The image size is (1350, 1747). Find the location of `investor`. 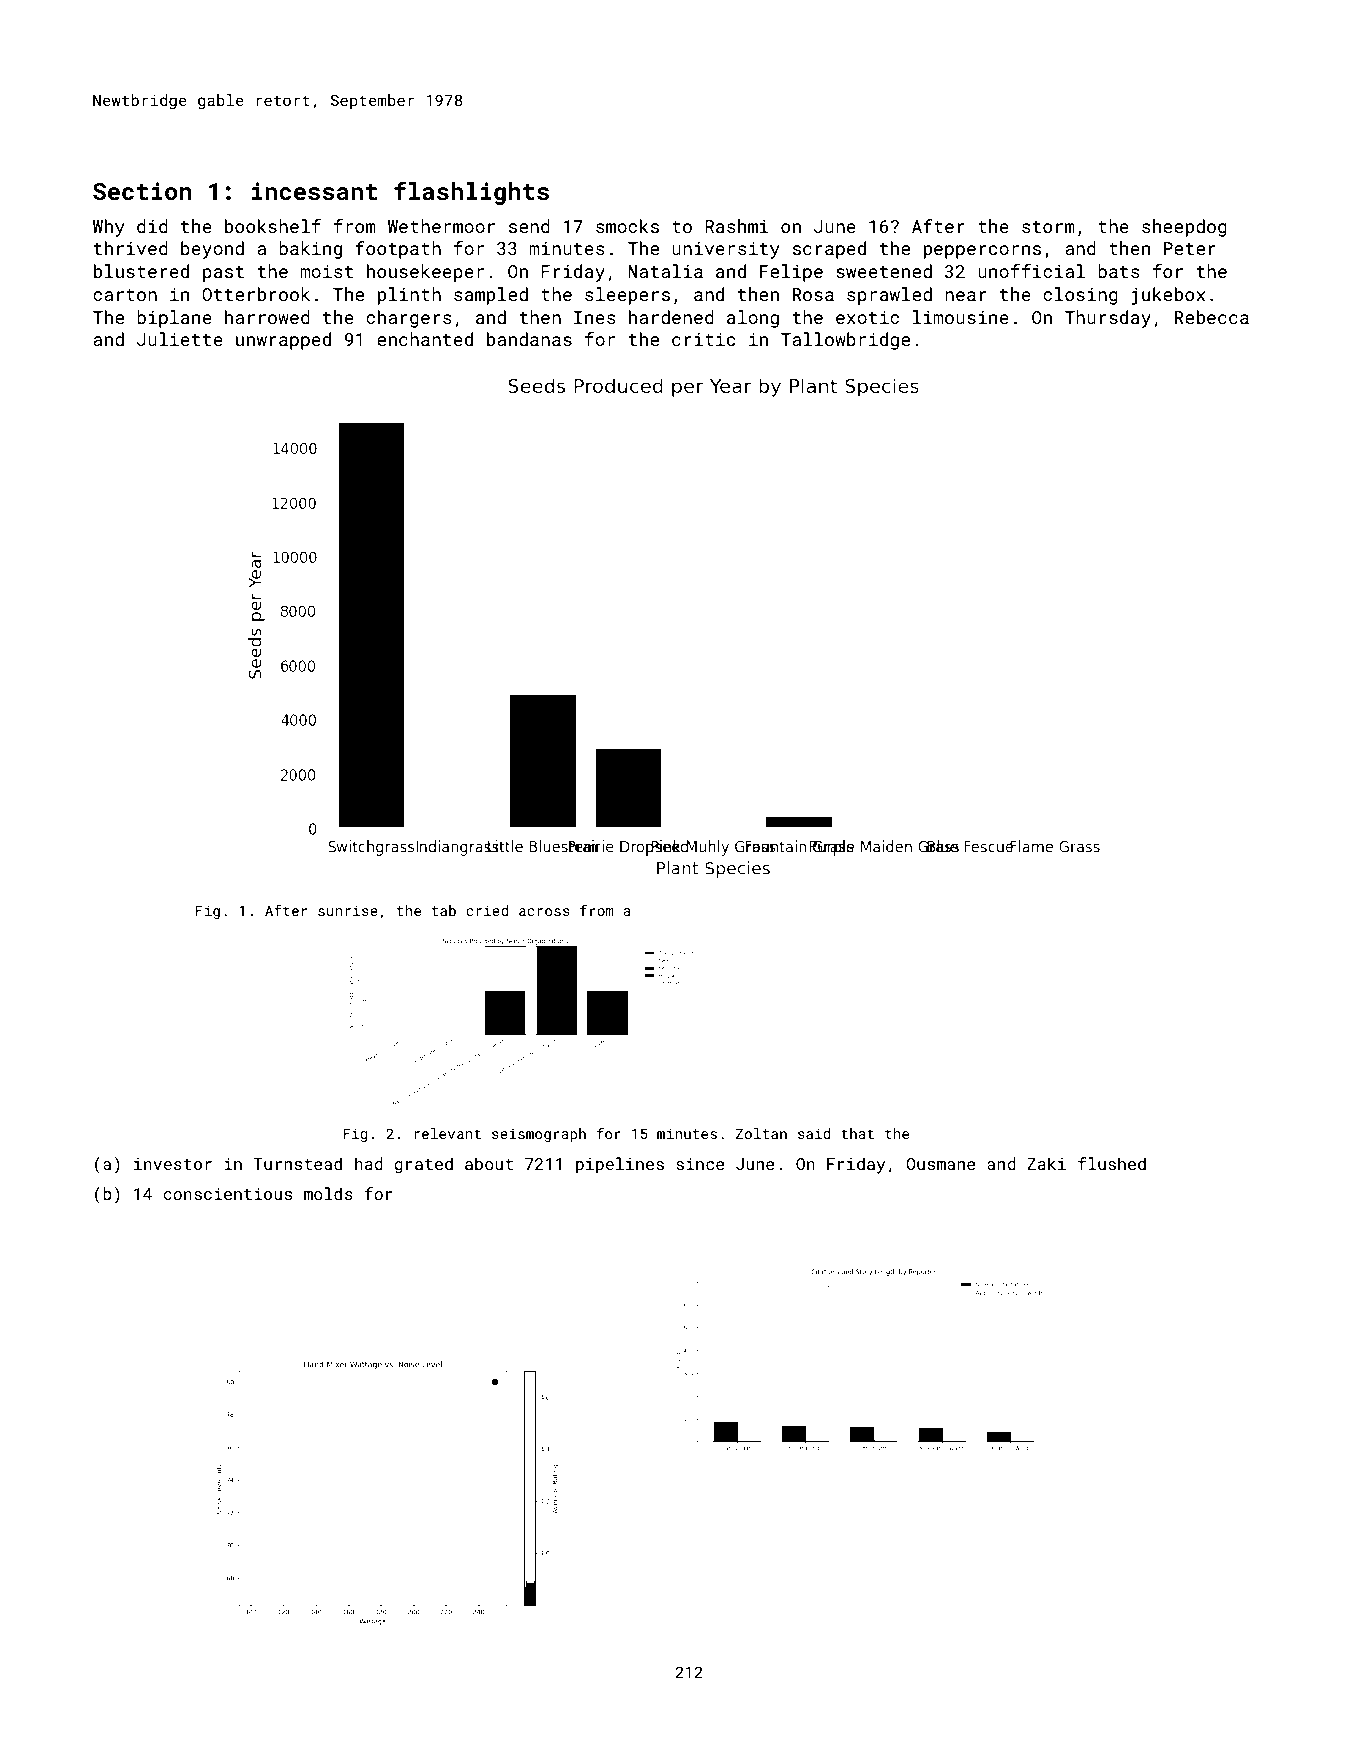

investor is located at coordinates (173, 1164).
